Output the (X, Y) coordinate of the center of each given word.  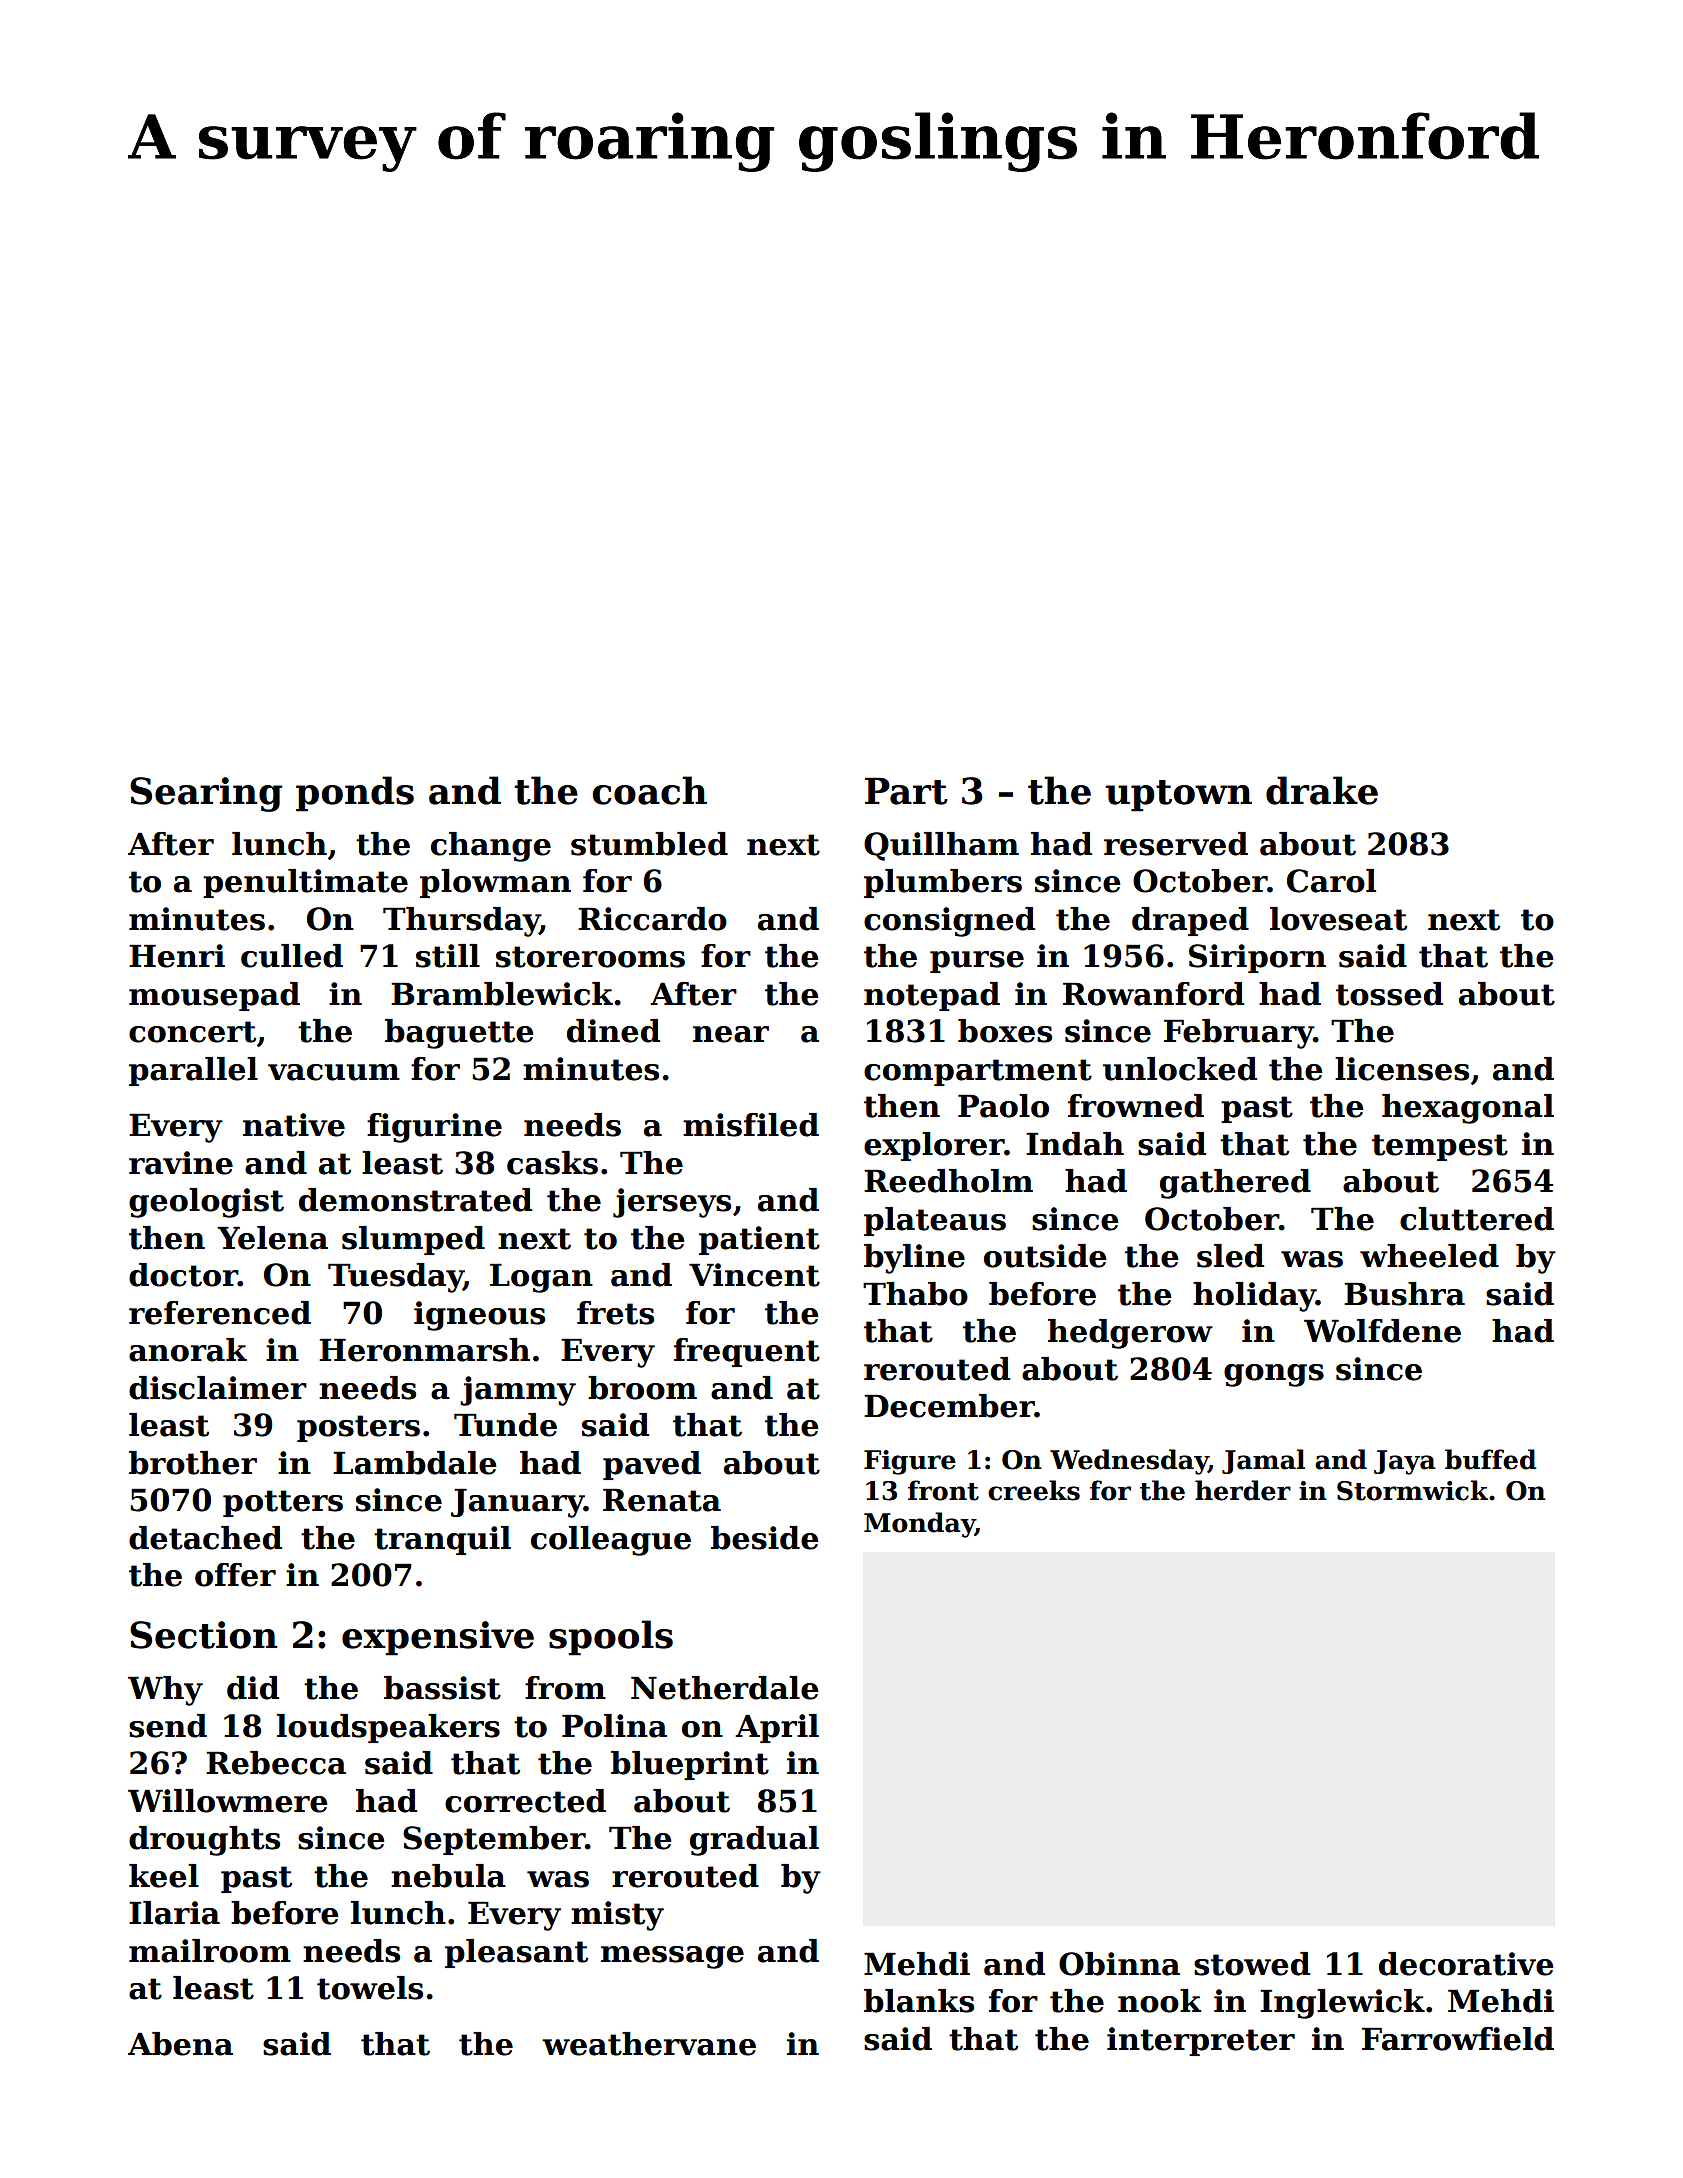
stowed (1252, 1964)
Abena (180, 2044)
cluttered (1477, 1219)
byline (914, 1259)
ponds (355, 794)
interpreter (1201, 2041)
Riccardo (652, 919)
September (494, 1840)
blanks (919, 2001)
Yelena (272, 1238)
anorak (188, 1350)
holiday (1254, 1297)
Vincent (754, 1275)
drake (1322, 790)
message (672, 1957)
